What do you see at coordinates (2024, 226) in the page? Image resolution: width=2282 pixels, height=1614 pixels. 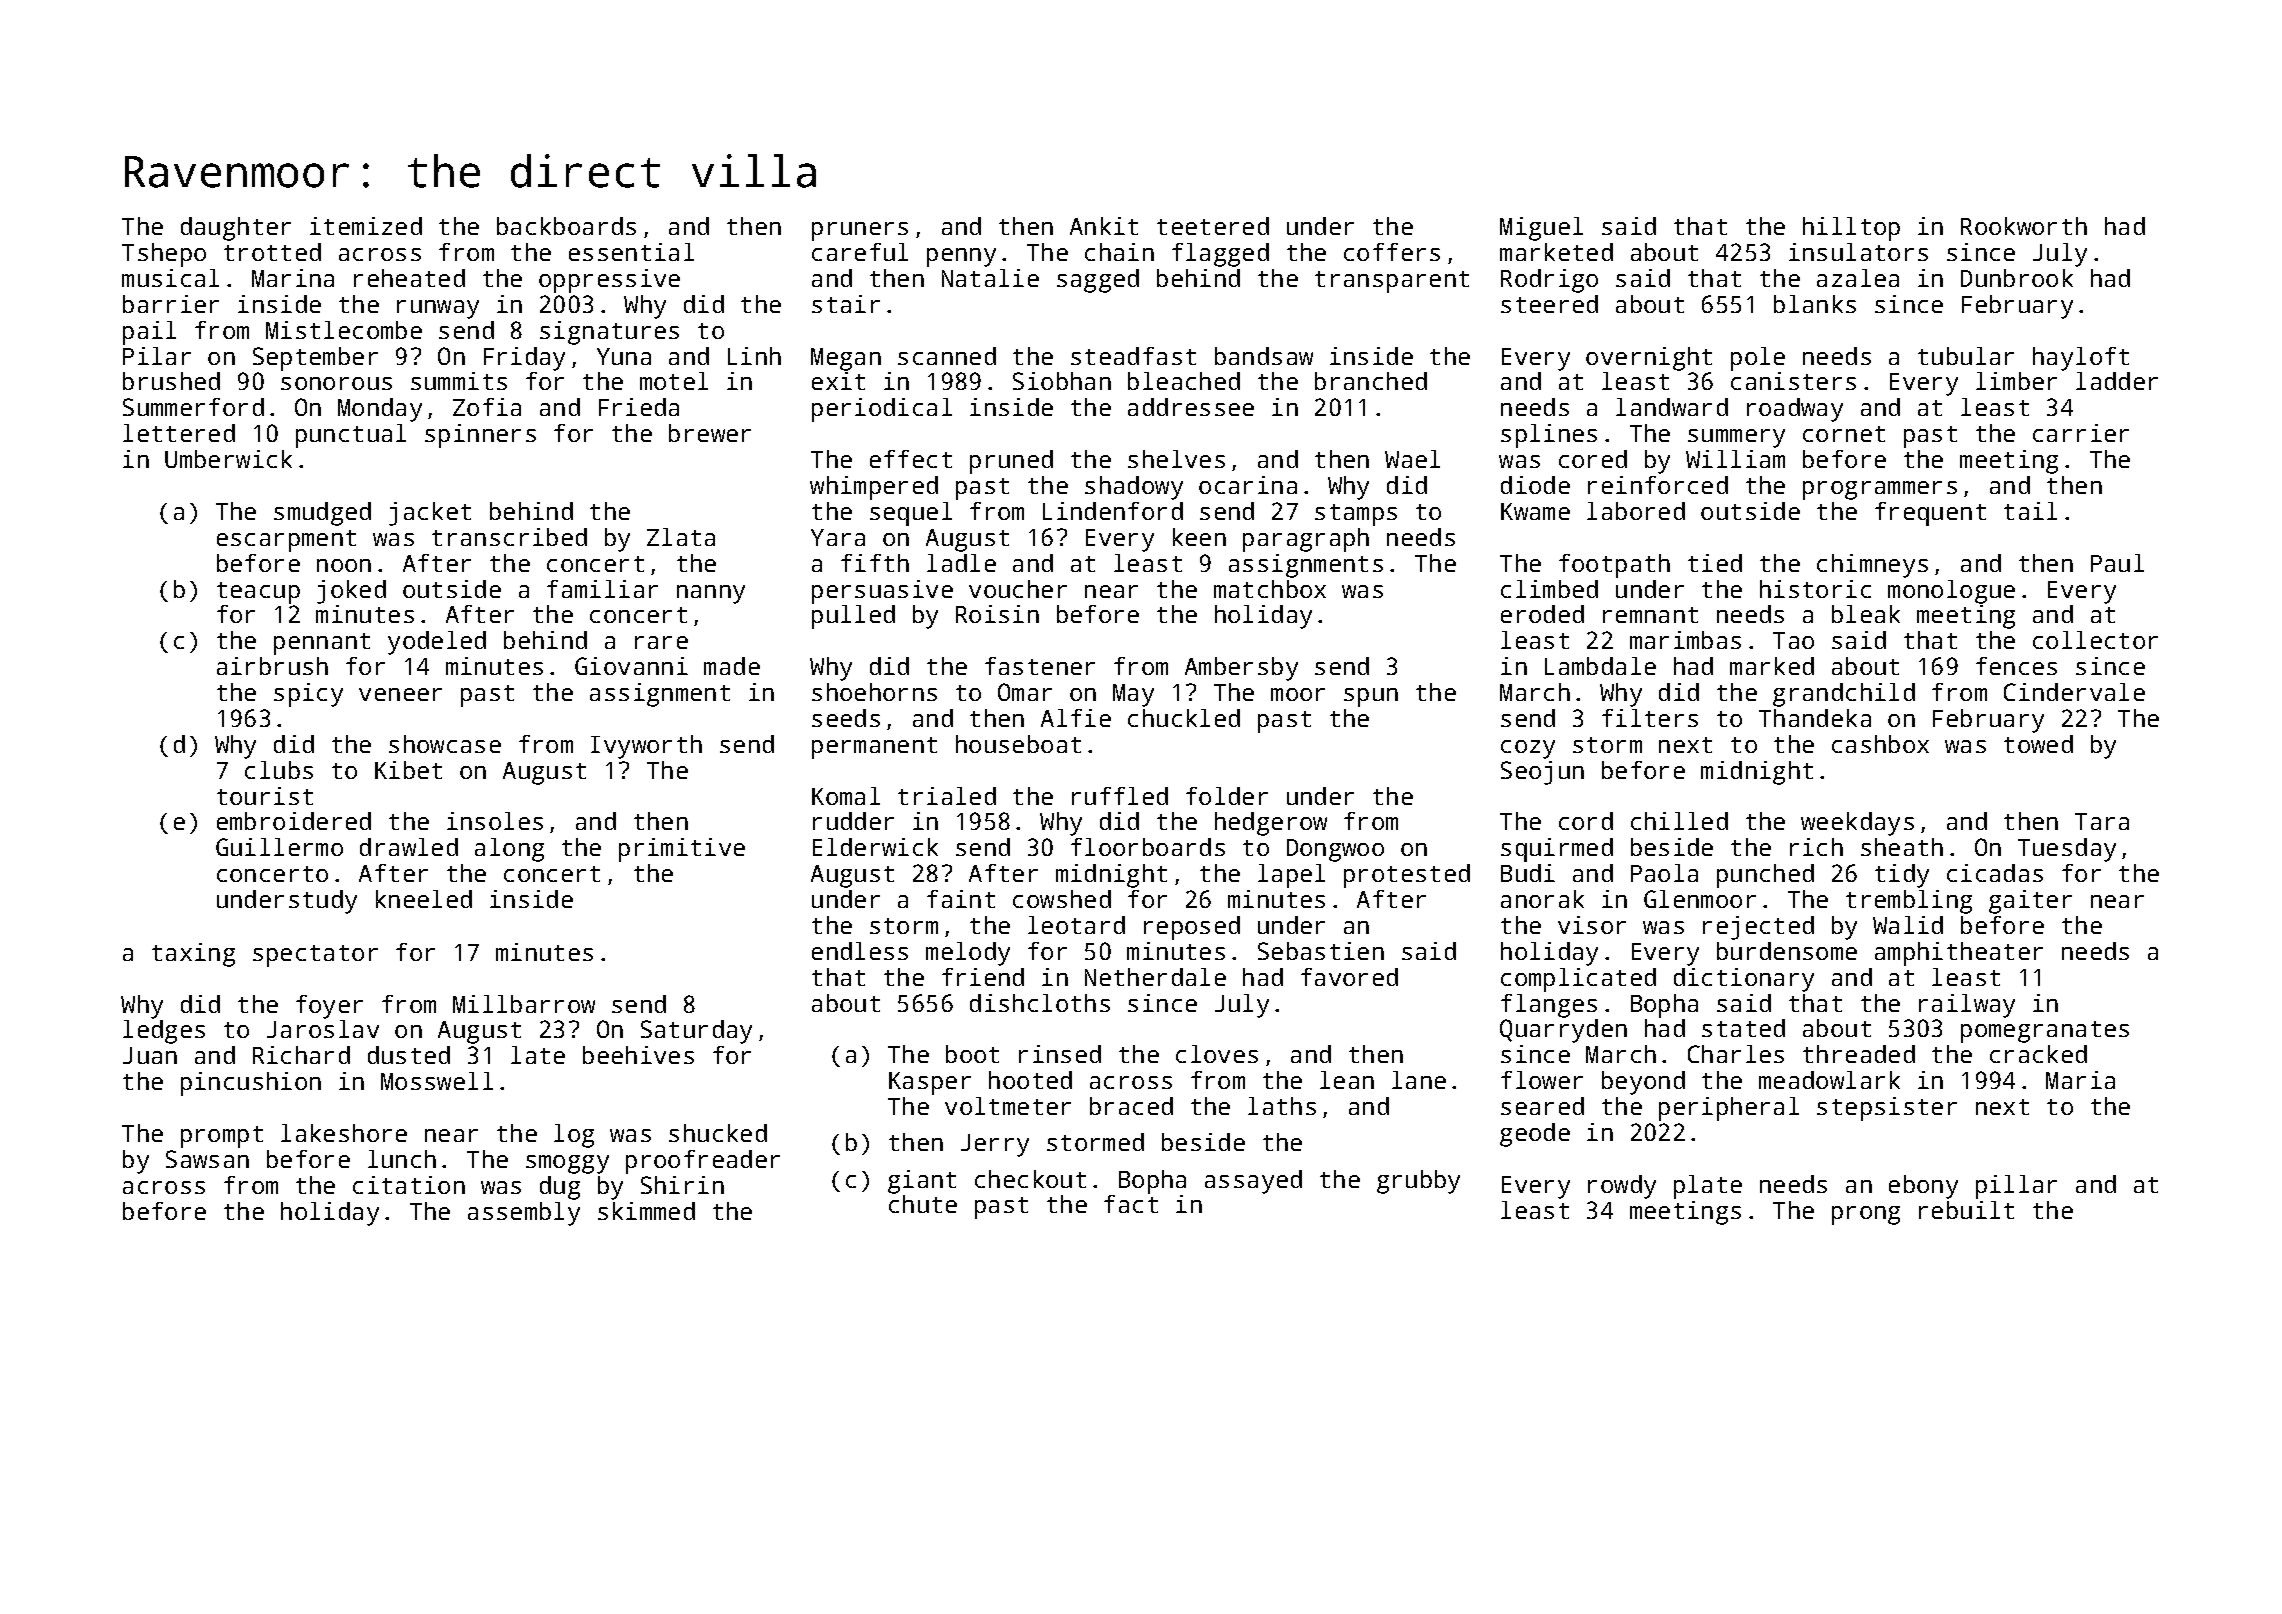 I see `Rookworth` at bounding box center [2024, 226].
